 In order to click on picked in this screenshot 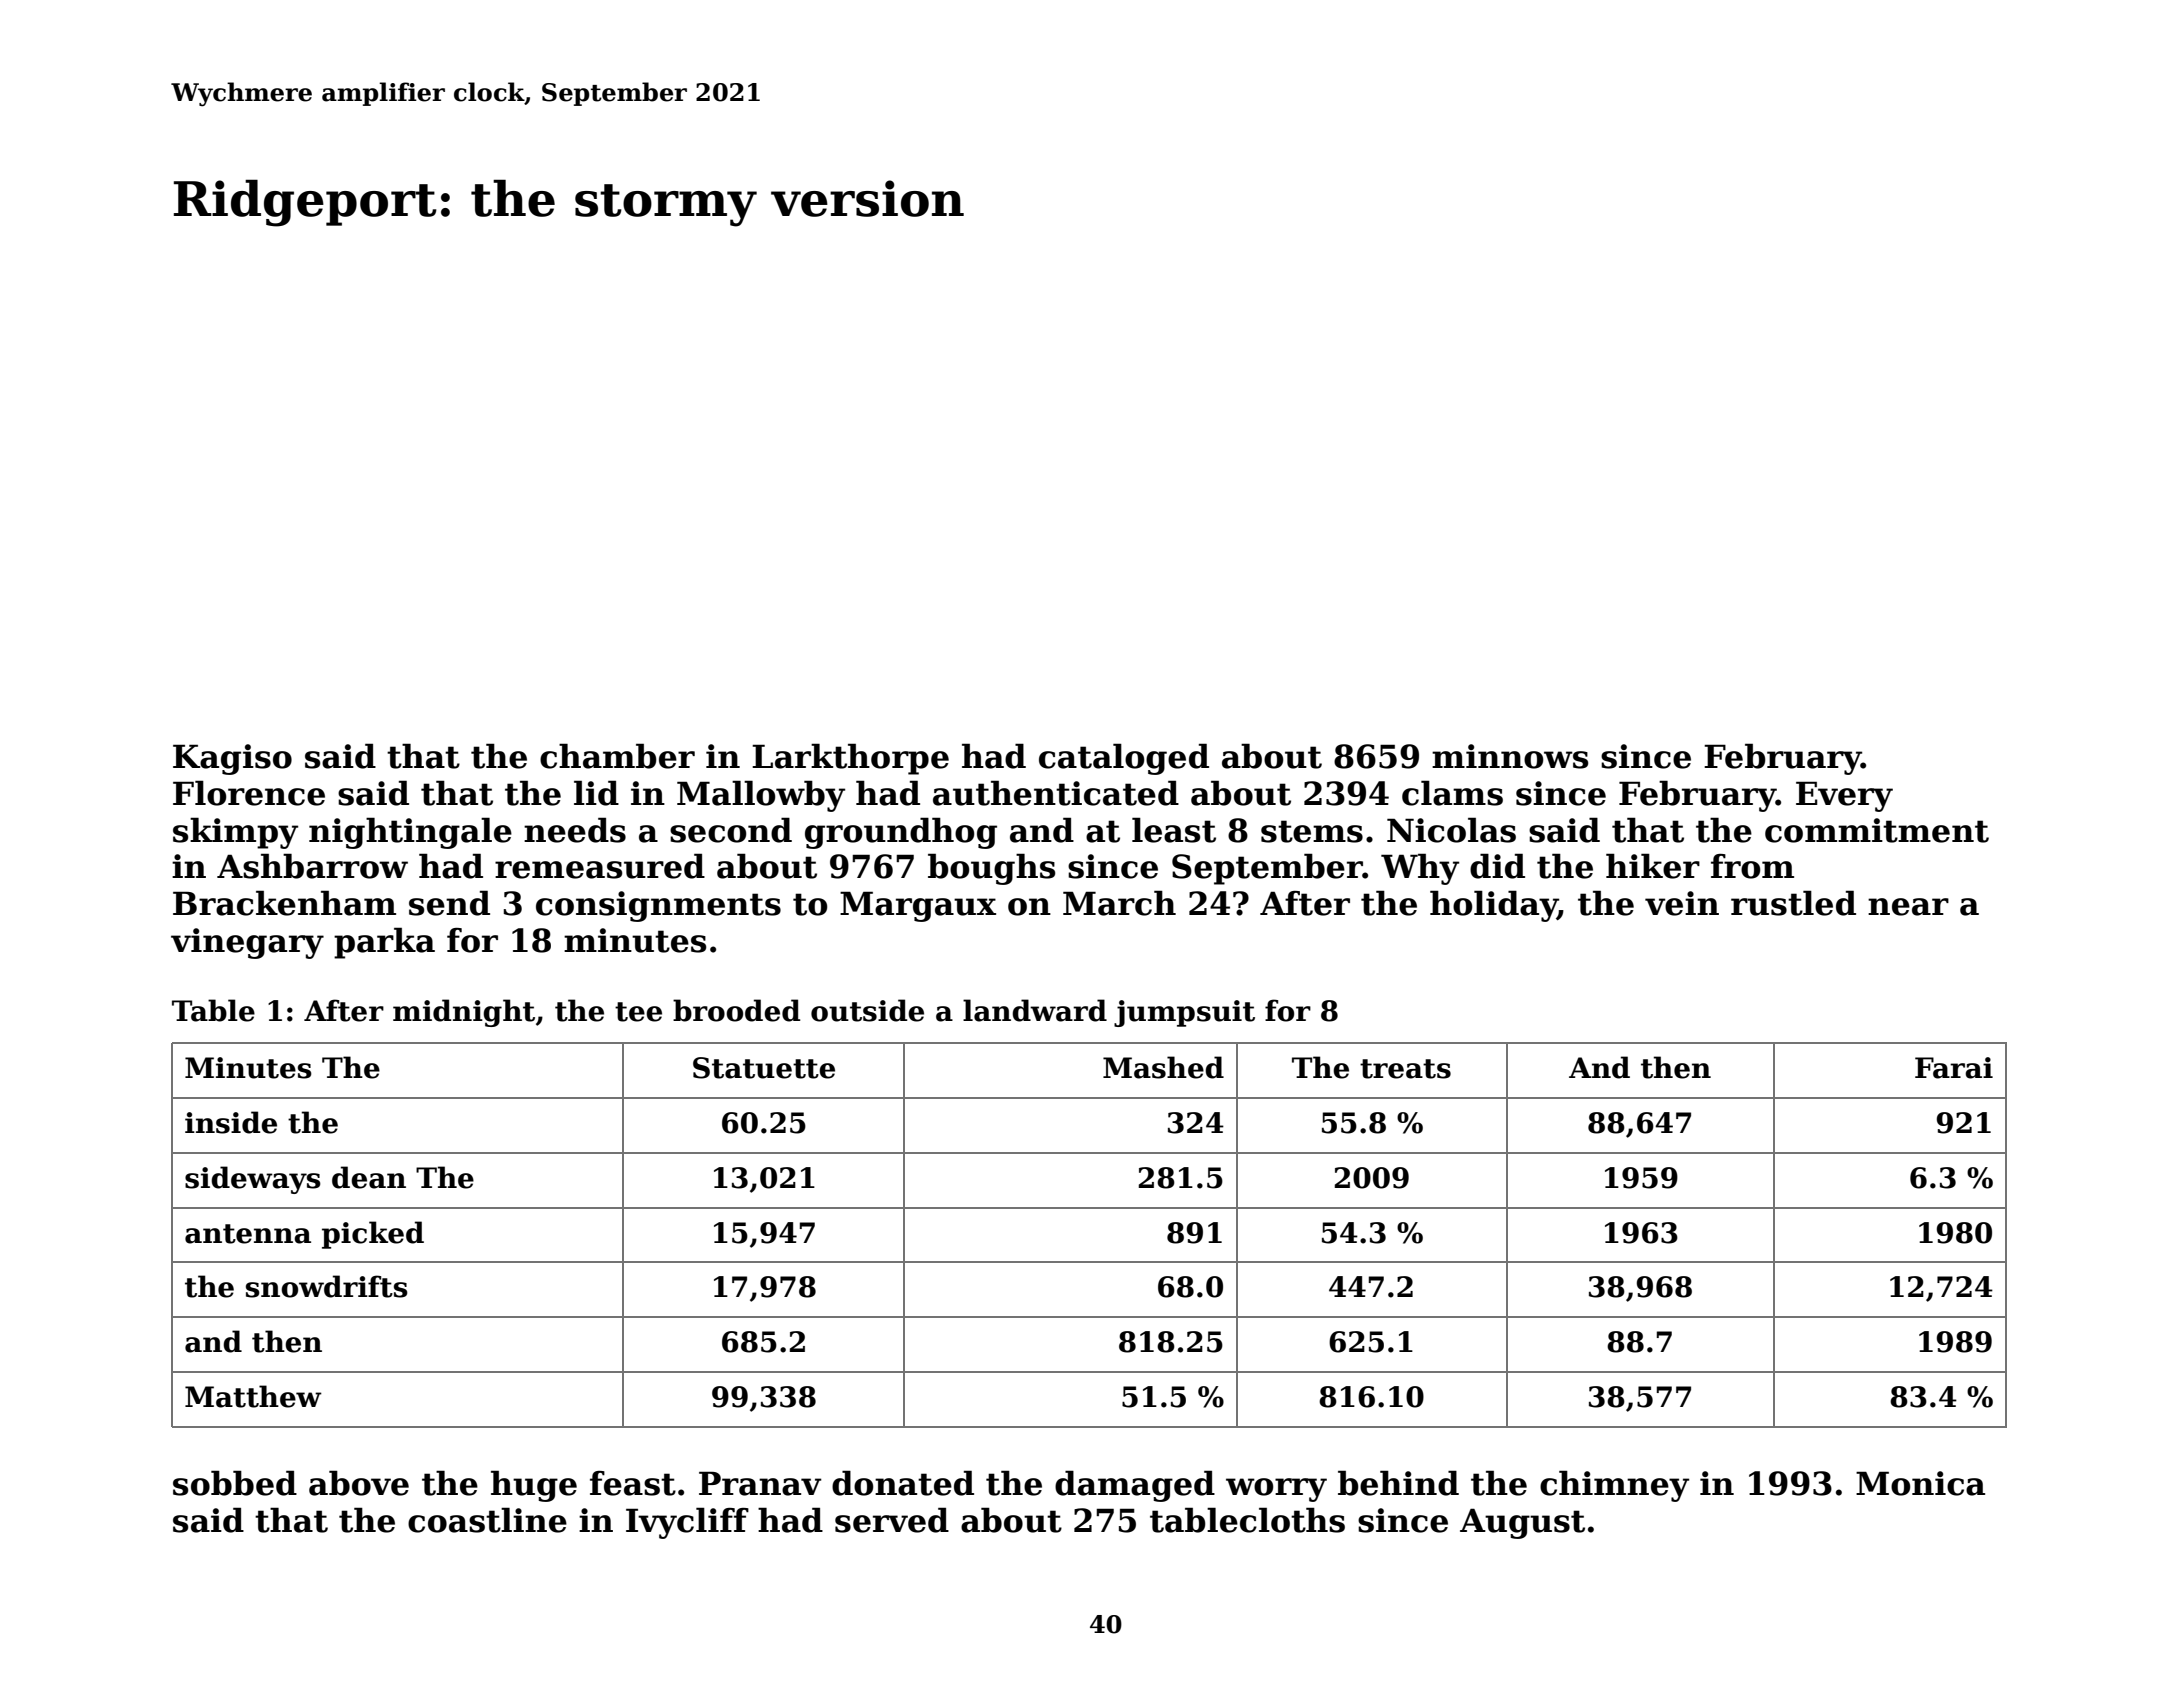, I will do `click(373, 1235)`.
